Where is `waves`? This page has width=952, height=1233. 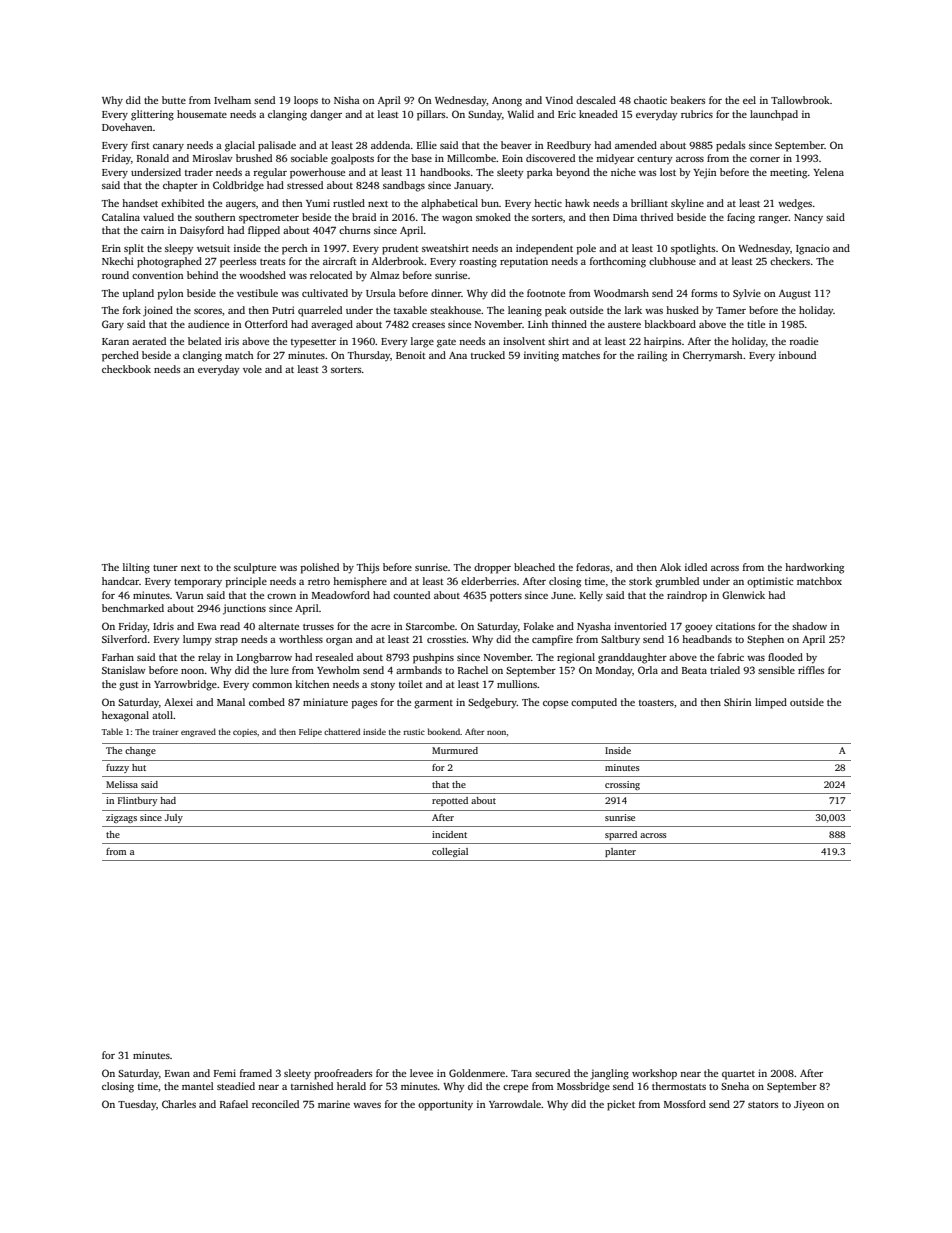
waves is located at coordinates (367, 1105).
